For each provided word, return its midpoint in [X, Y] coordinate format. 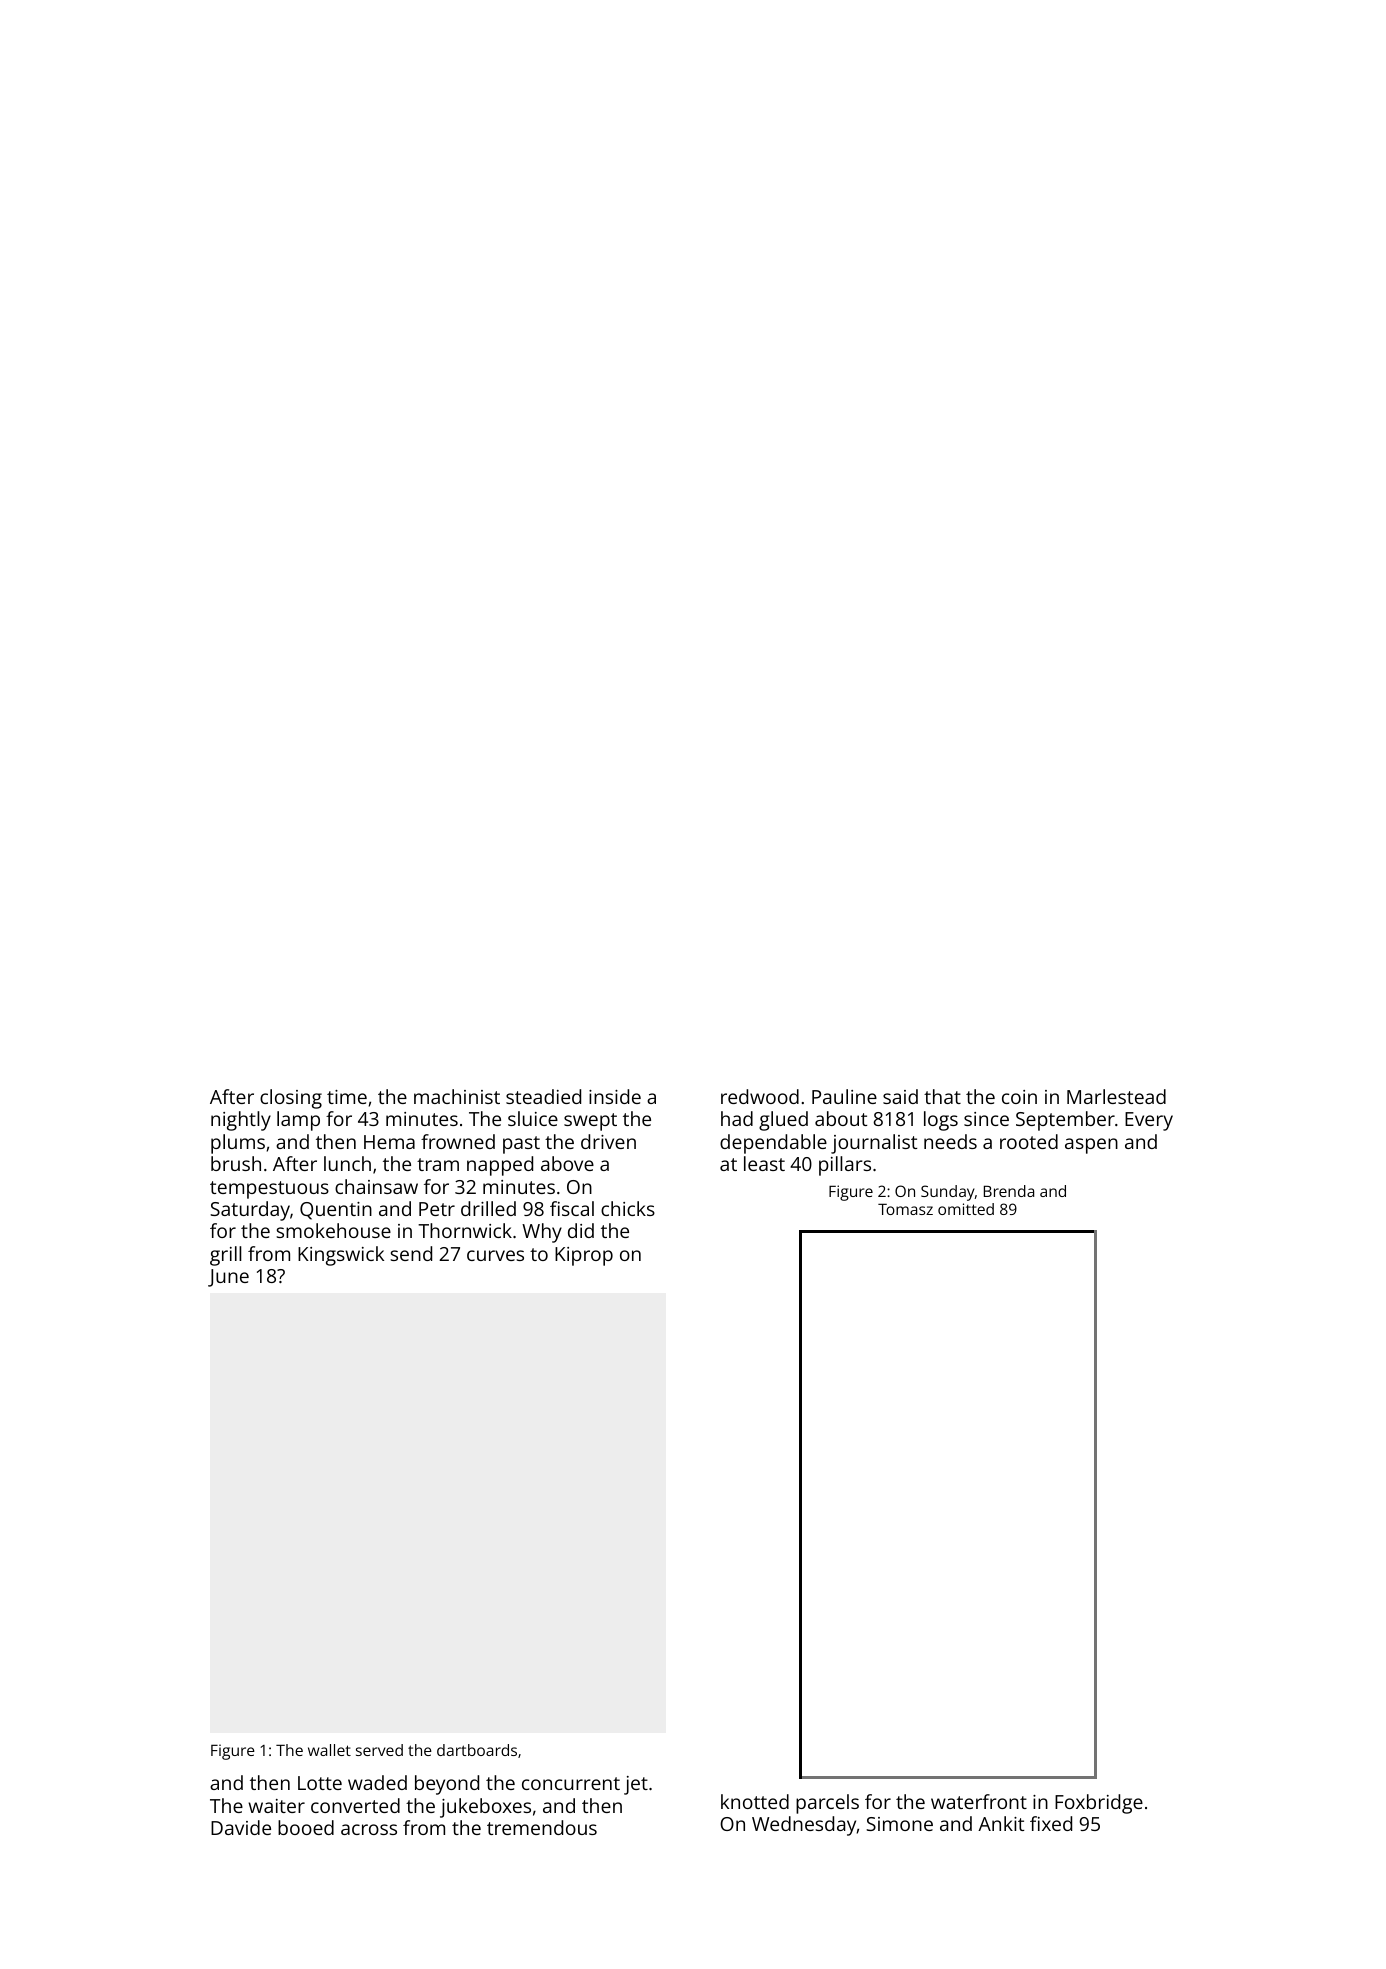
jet [636, 1785]
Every [1149, 1121]
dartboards [477, 1750]
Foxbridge [1099, 1804]
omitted [966, 1209]
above [567, 1163]
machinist [457, 1096]
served [379, 1750]
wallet [329, 1750]
